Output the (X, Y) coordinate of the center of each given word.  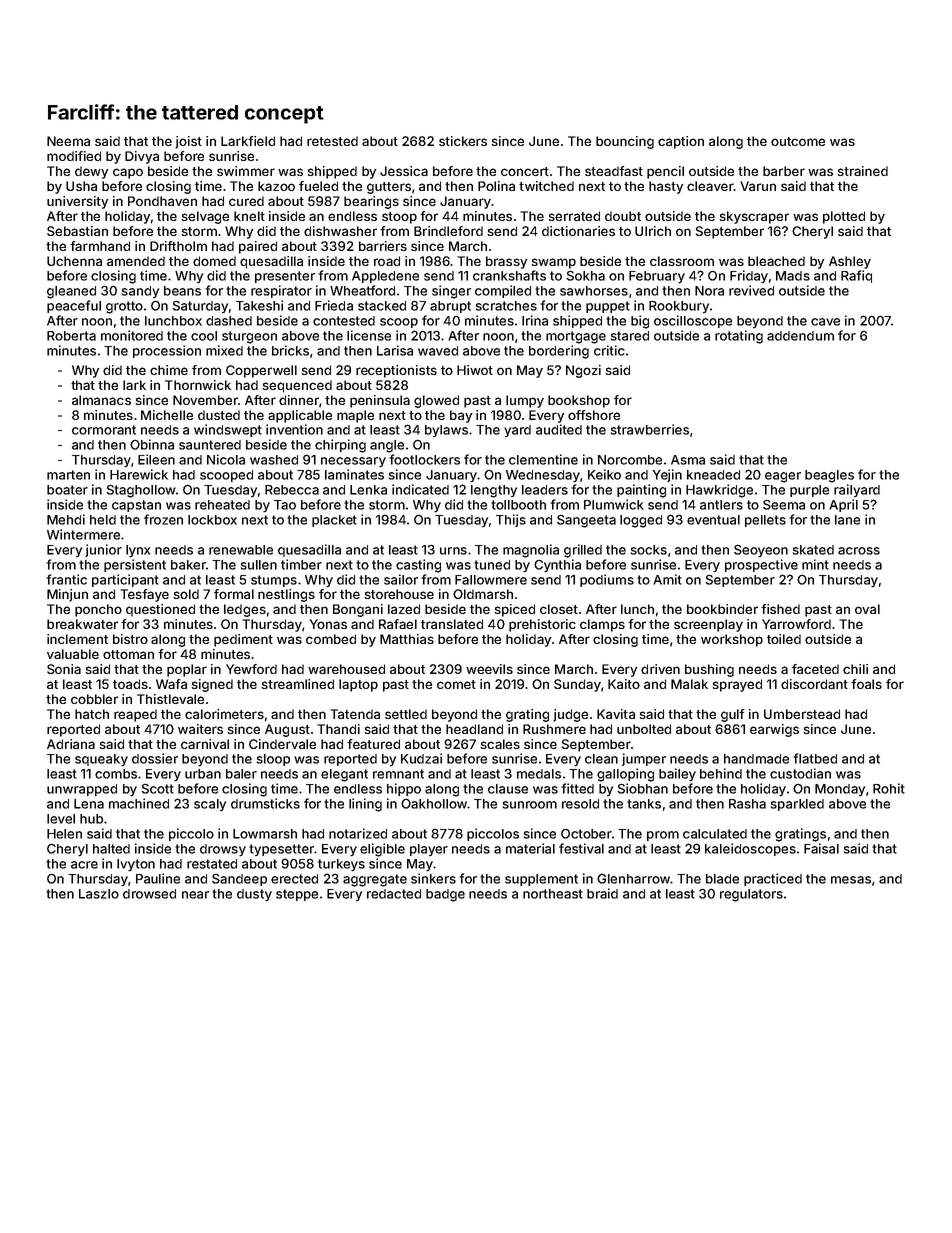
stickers (463, 141)
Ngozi (583, 371)
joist (188, 142)
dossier (155, 758)
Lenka (368, 490)
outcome (798, 141)
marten (68, 475)
